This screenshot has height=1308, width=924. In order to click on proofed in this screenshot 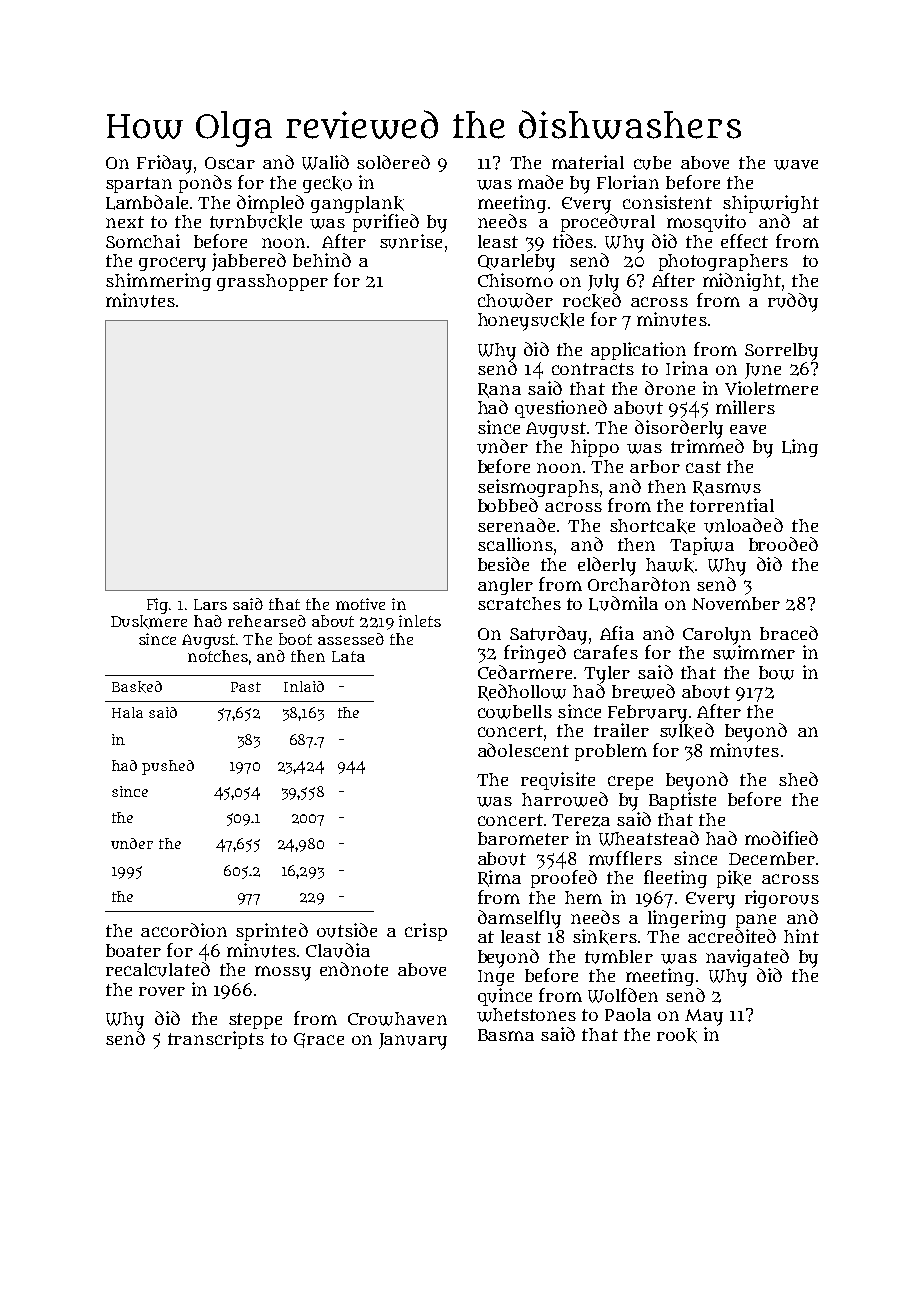, I will do `click(564, 879)`.
